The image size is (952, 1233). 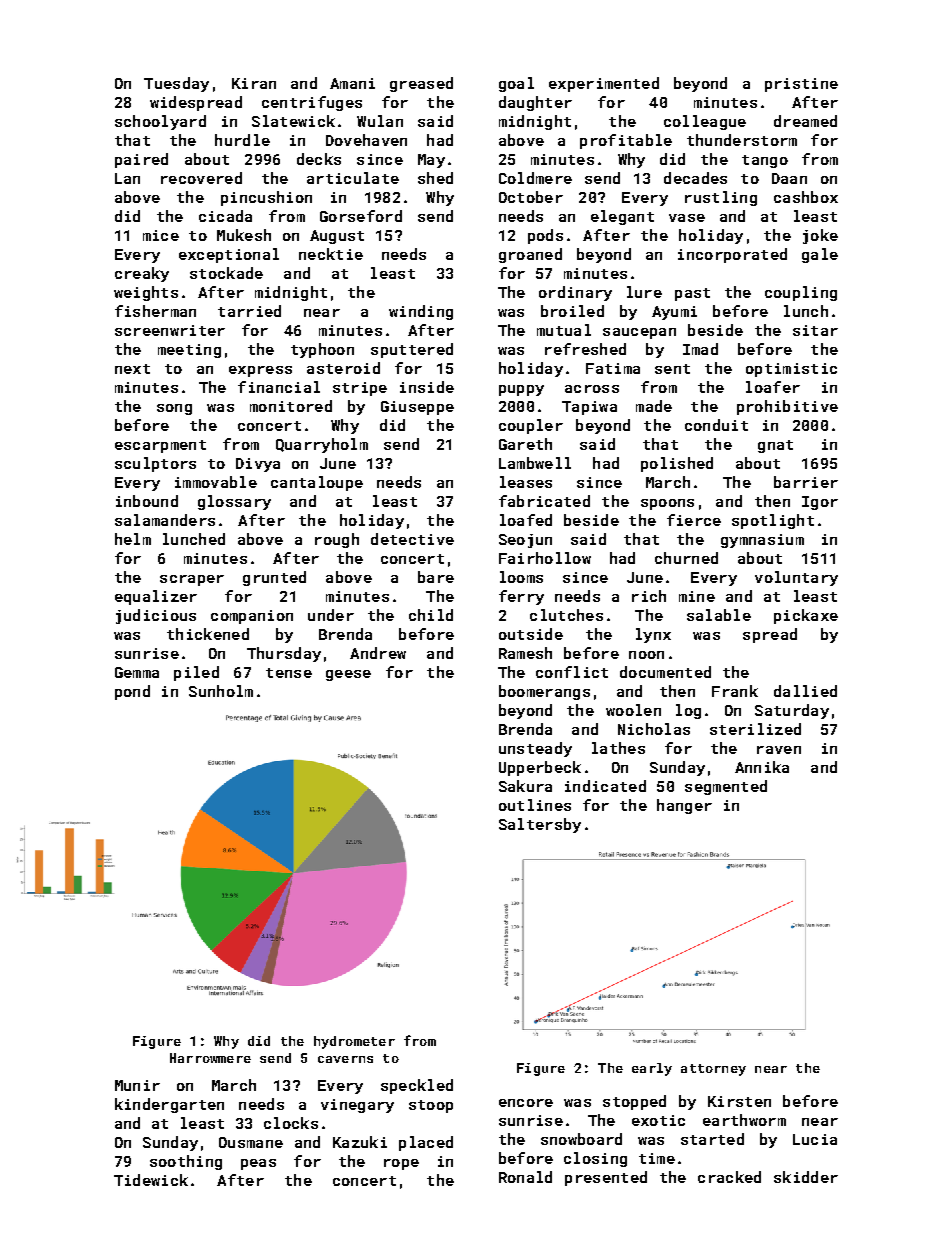 I want to click on goal, so click(x=516, y=84).
